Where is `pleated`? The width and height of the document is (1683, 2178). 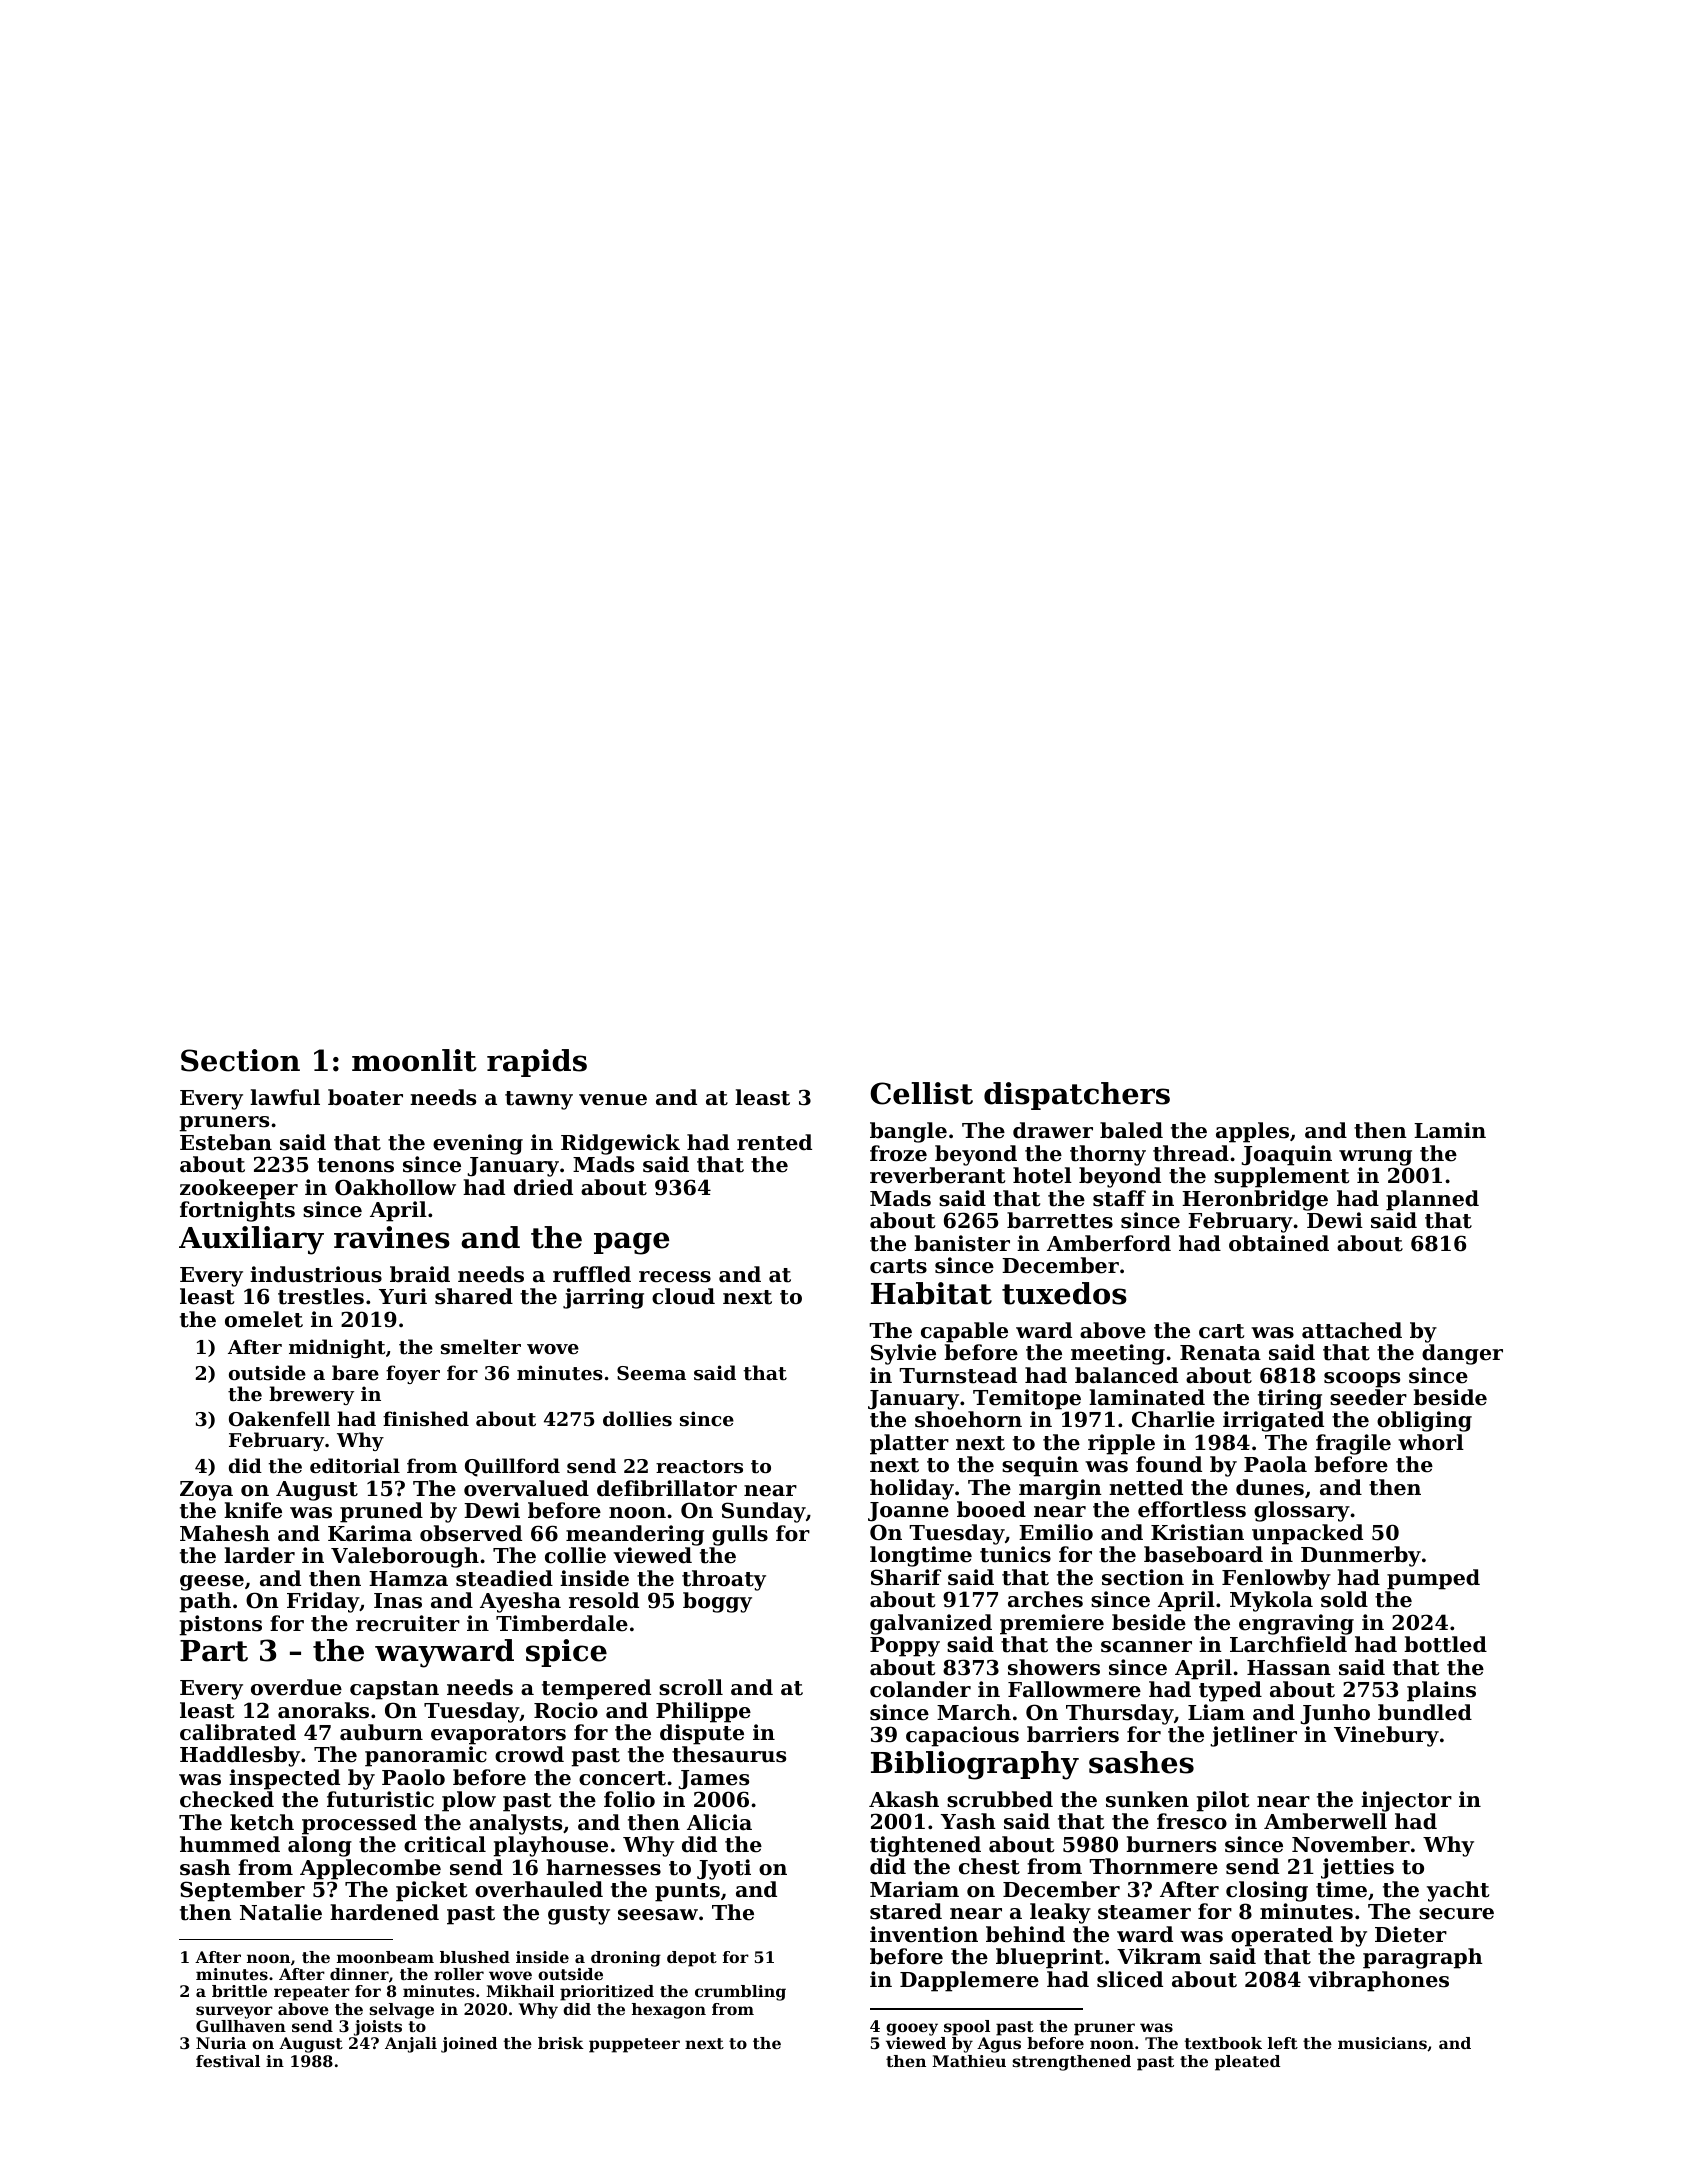
pleated is located at coordinates (1247, 2063).
